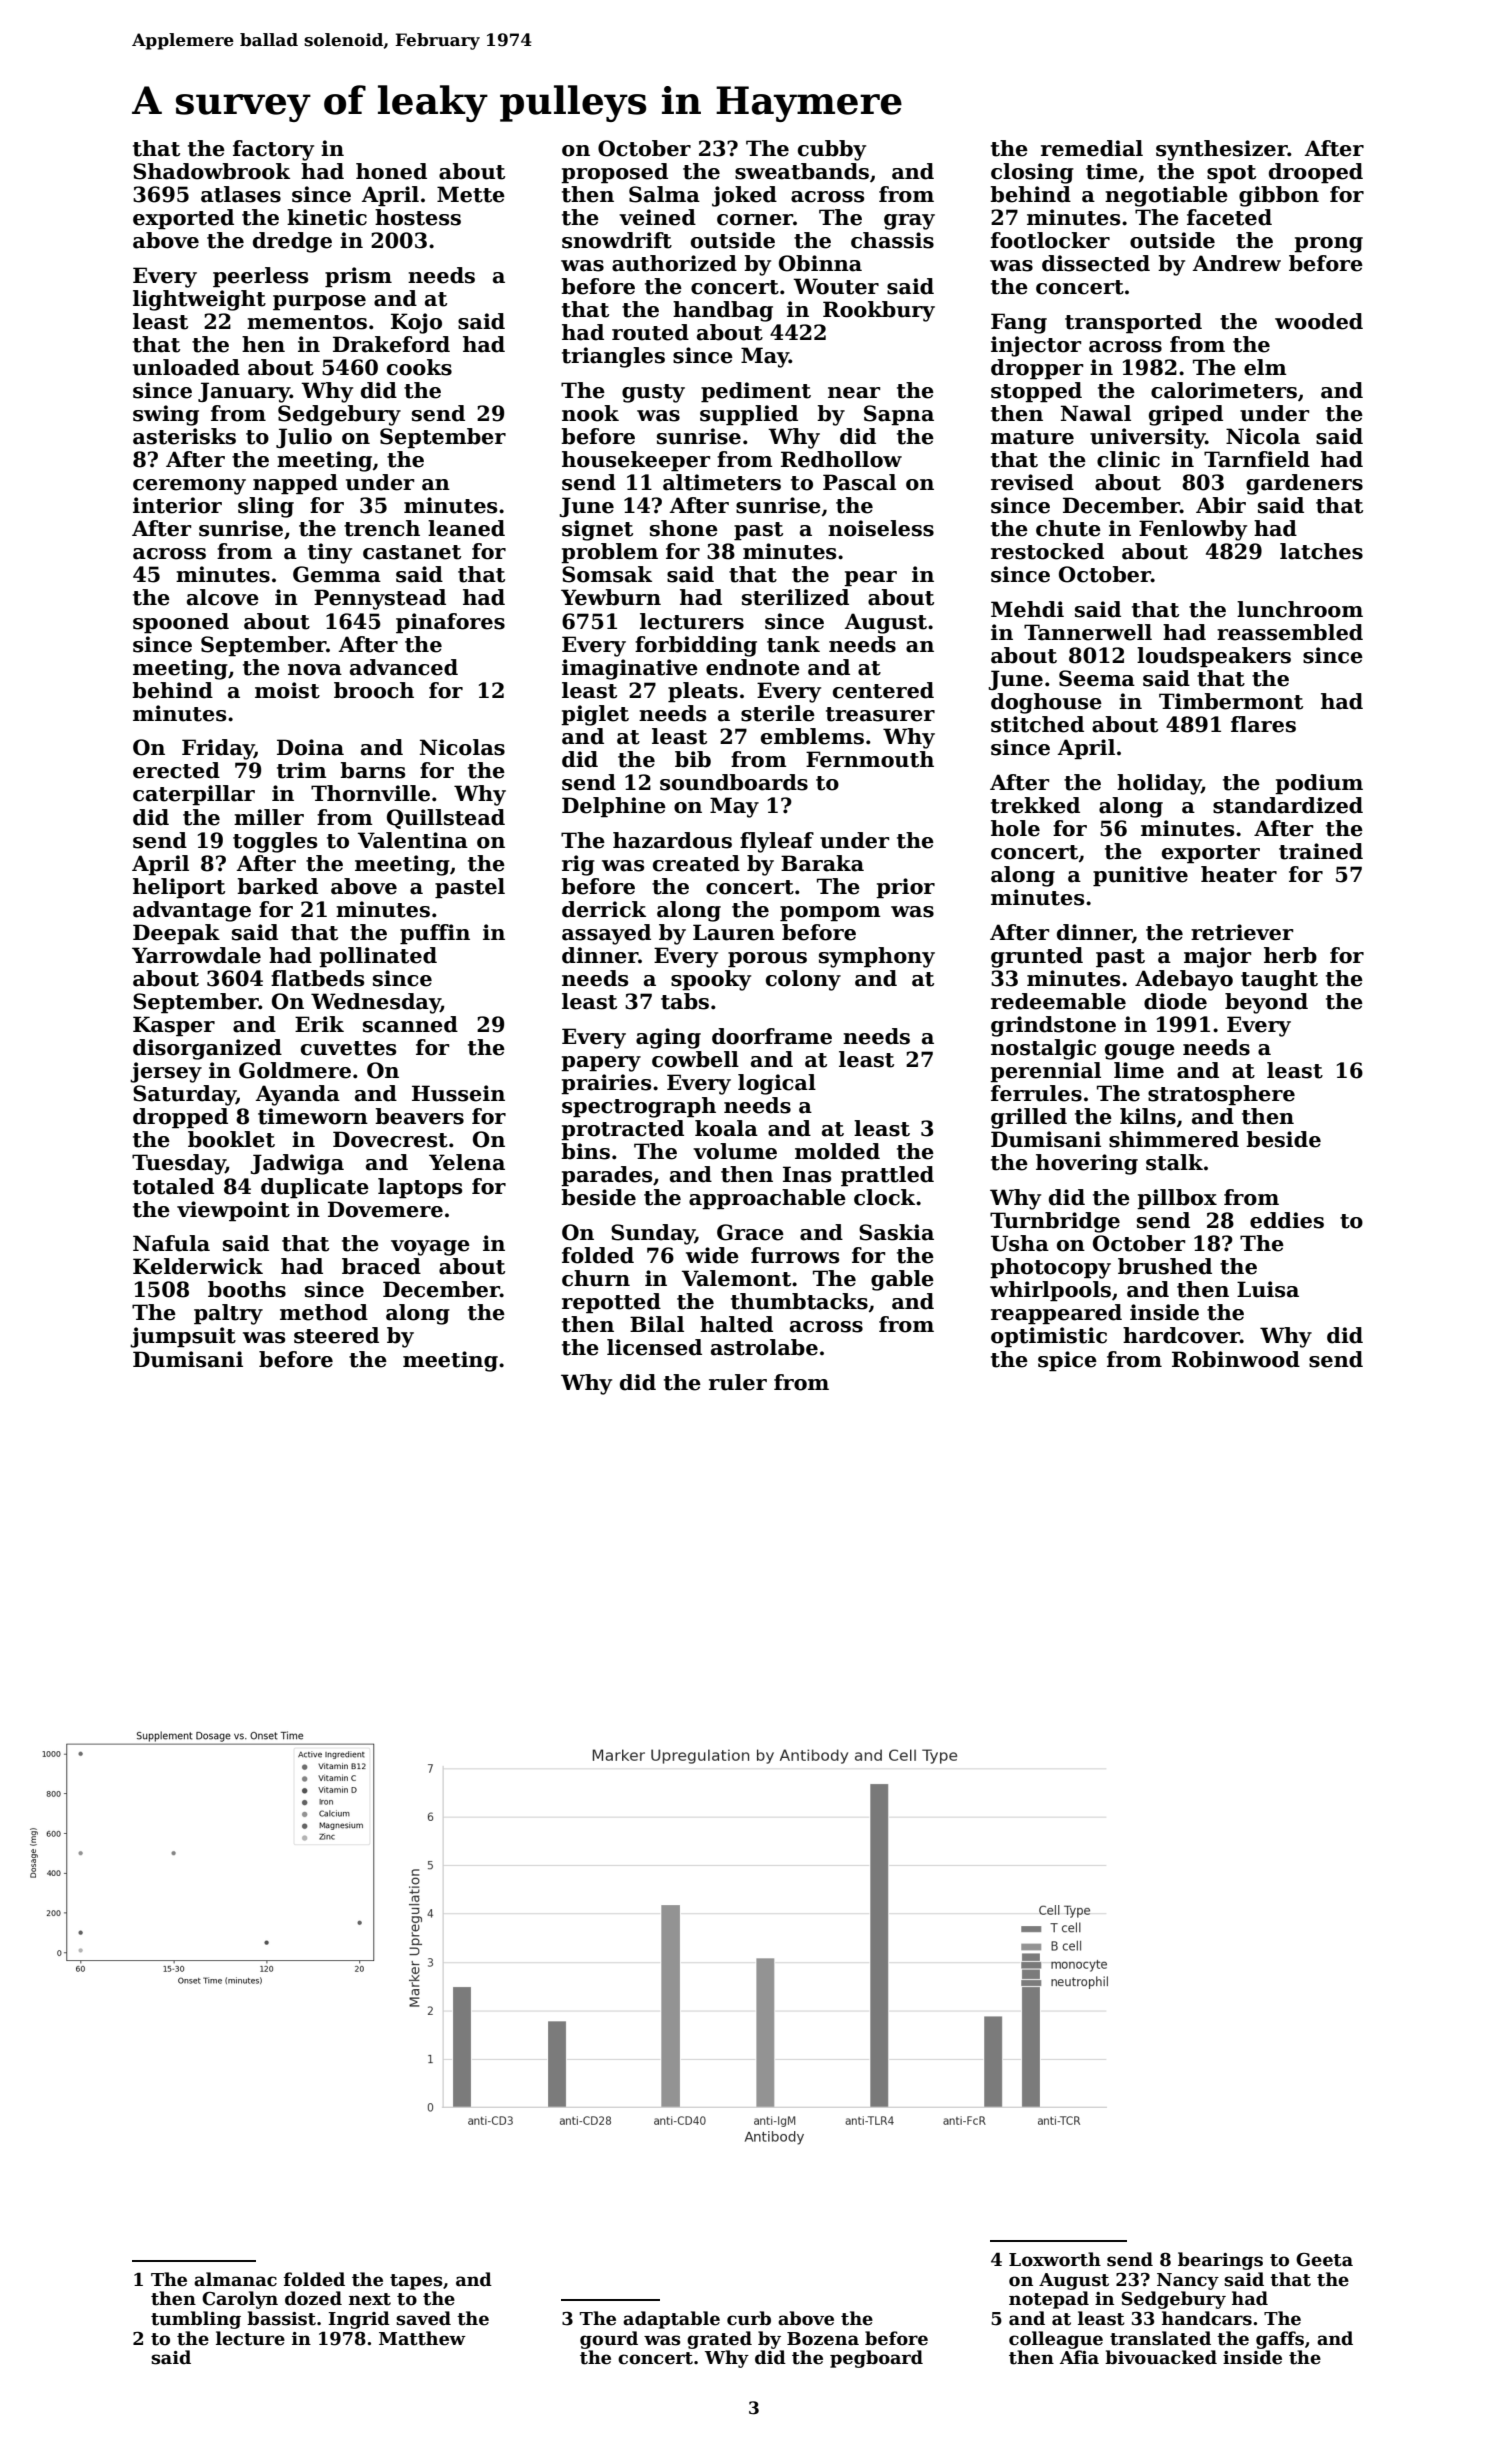 This document has height=2464, width=1496. What do you see at coordinates (1092, 148) in the document?
I see `remedial` at bounding box center [1092, 148].
